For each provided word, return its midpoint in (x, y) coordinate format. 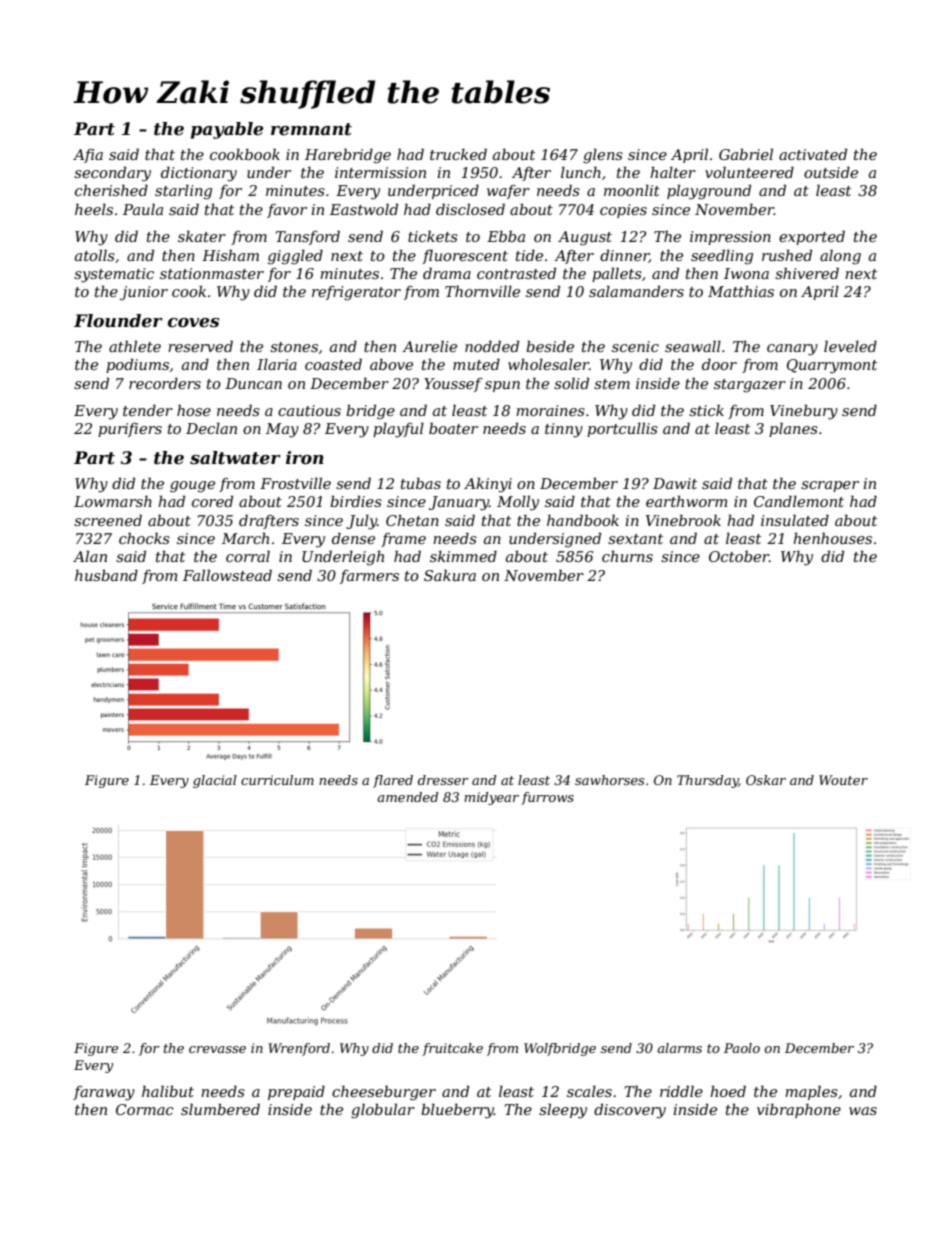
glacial (215, 781)
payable (227, 130)
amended (407, 797)
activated (813, 154)
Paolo (742, 1048)
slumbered (220, 1109)
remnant (311, 129)
